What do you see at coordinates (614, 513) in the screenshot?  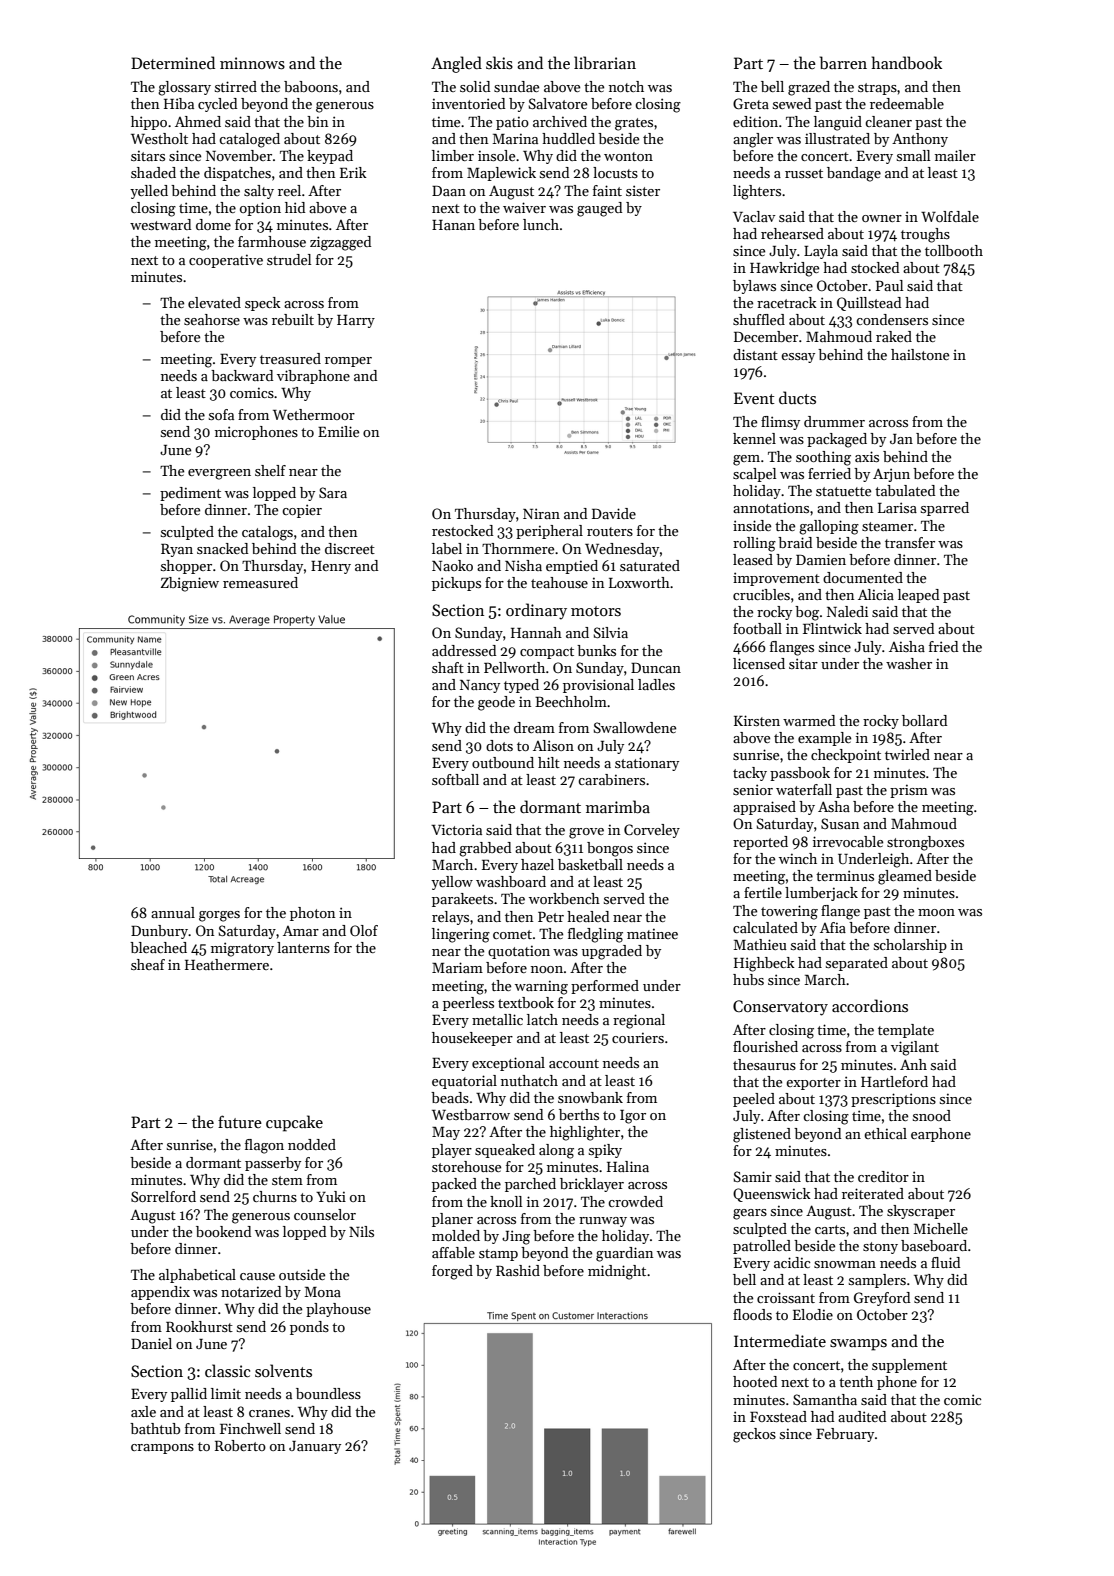 I see `Davide` at bounding box center [614, 513].
